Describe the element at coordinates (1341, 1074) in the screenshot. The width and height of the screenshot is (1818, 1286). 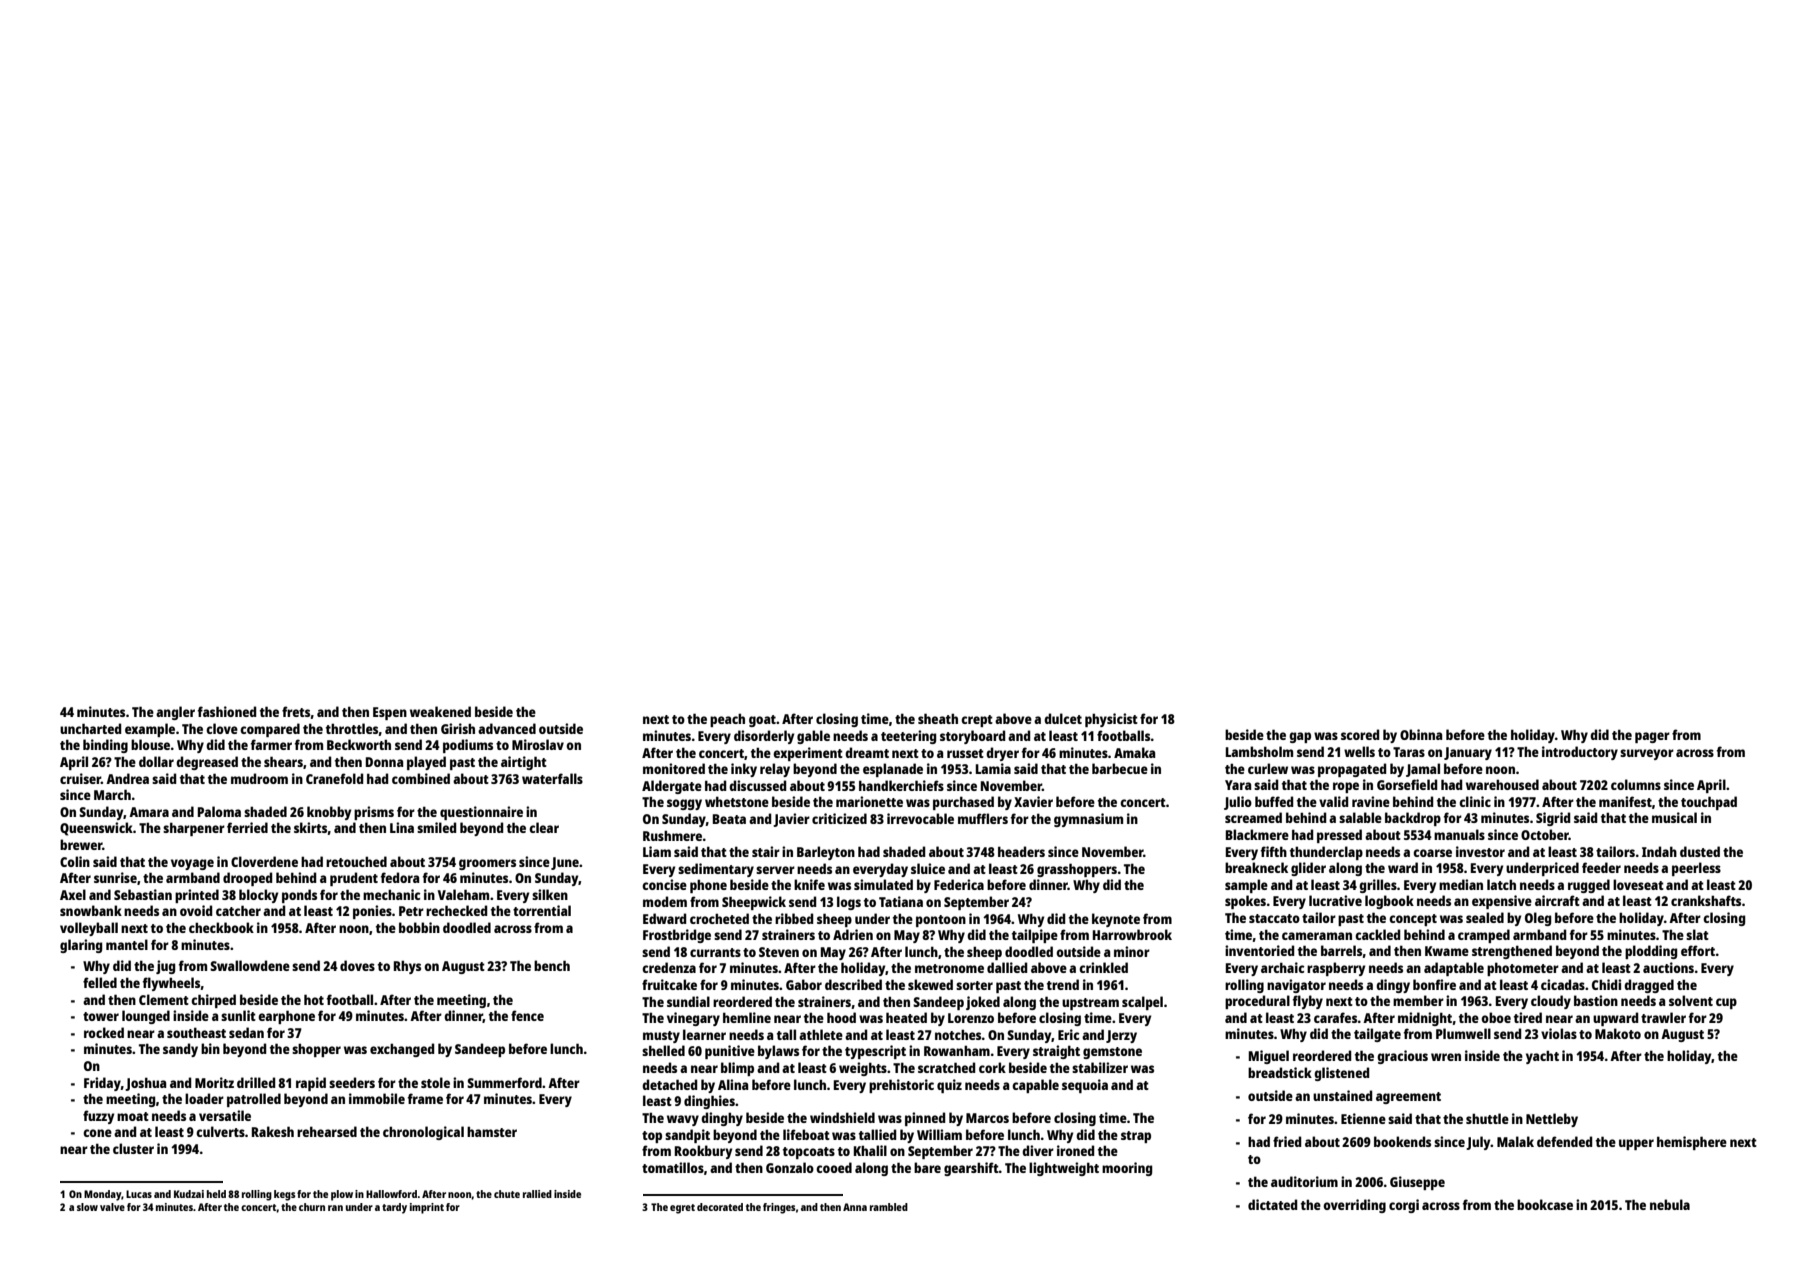
I see `glistened` at that location.
